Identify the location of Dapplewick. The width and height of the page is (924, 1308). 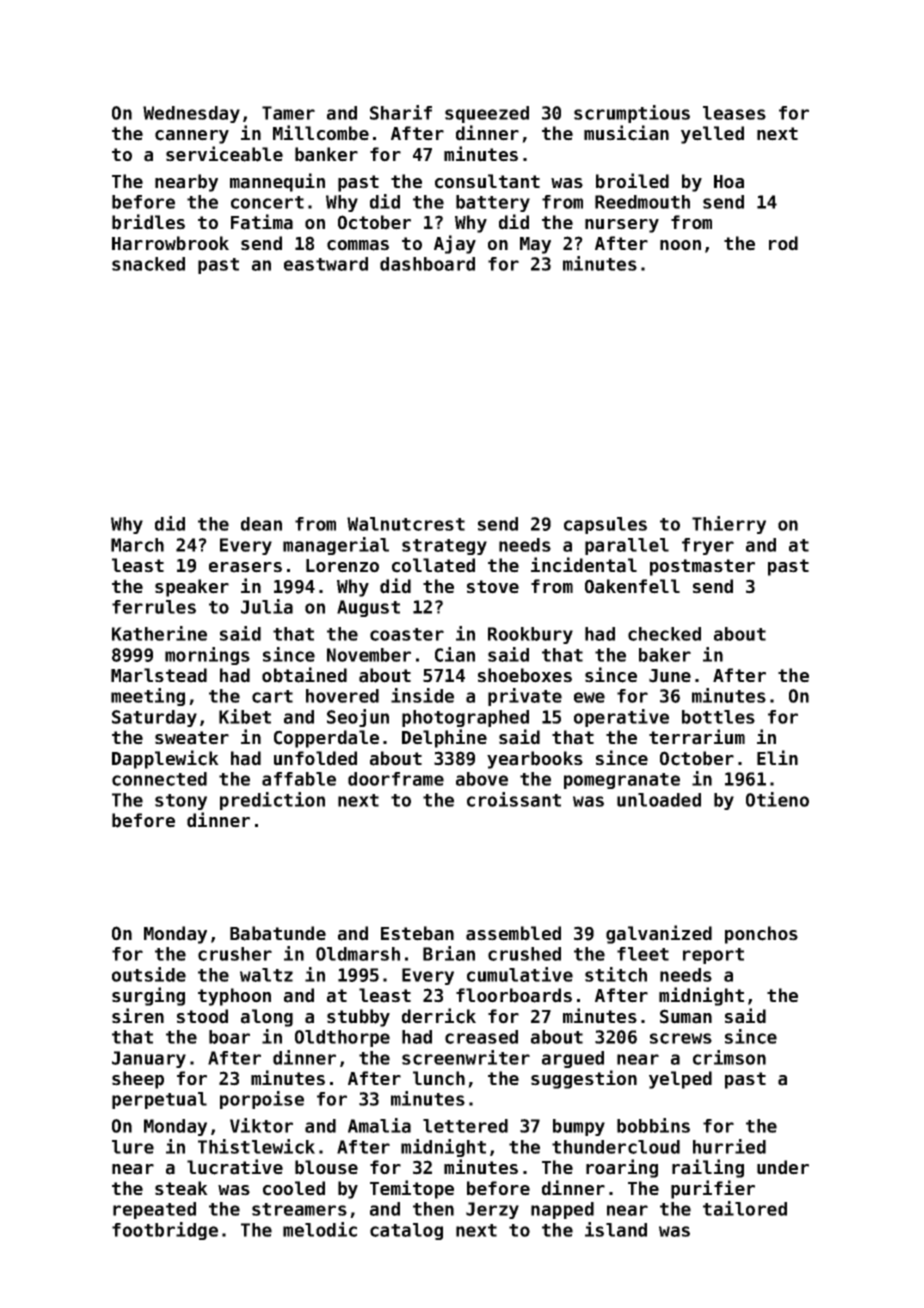
(165, 759).
